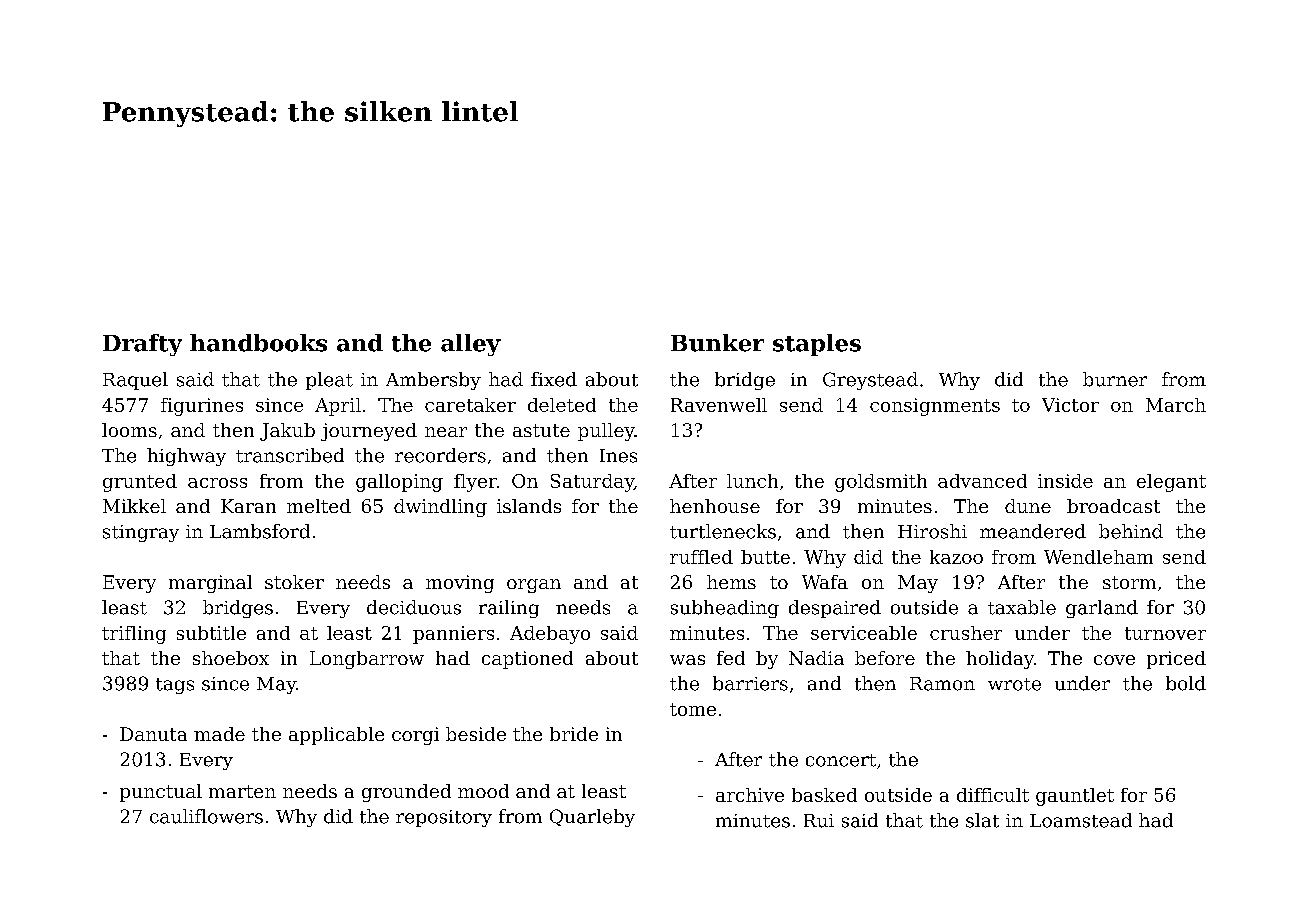 The width and height of the screenshot is (1308, 924). What do you see at coordinates (717, 343) in the screenshot?
I see `Bunker` at bounding box center [717, 343].
